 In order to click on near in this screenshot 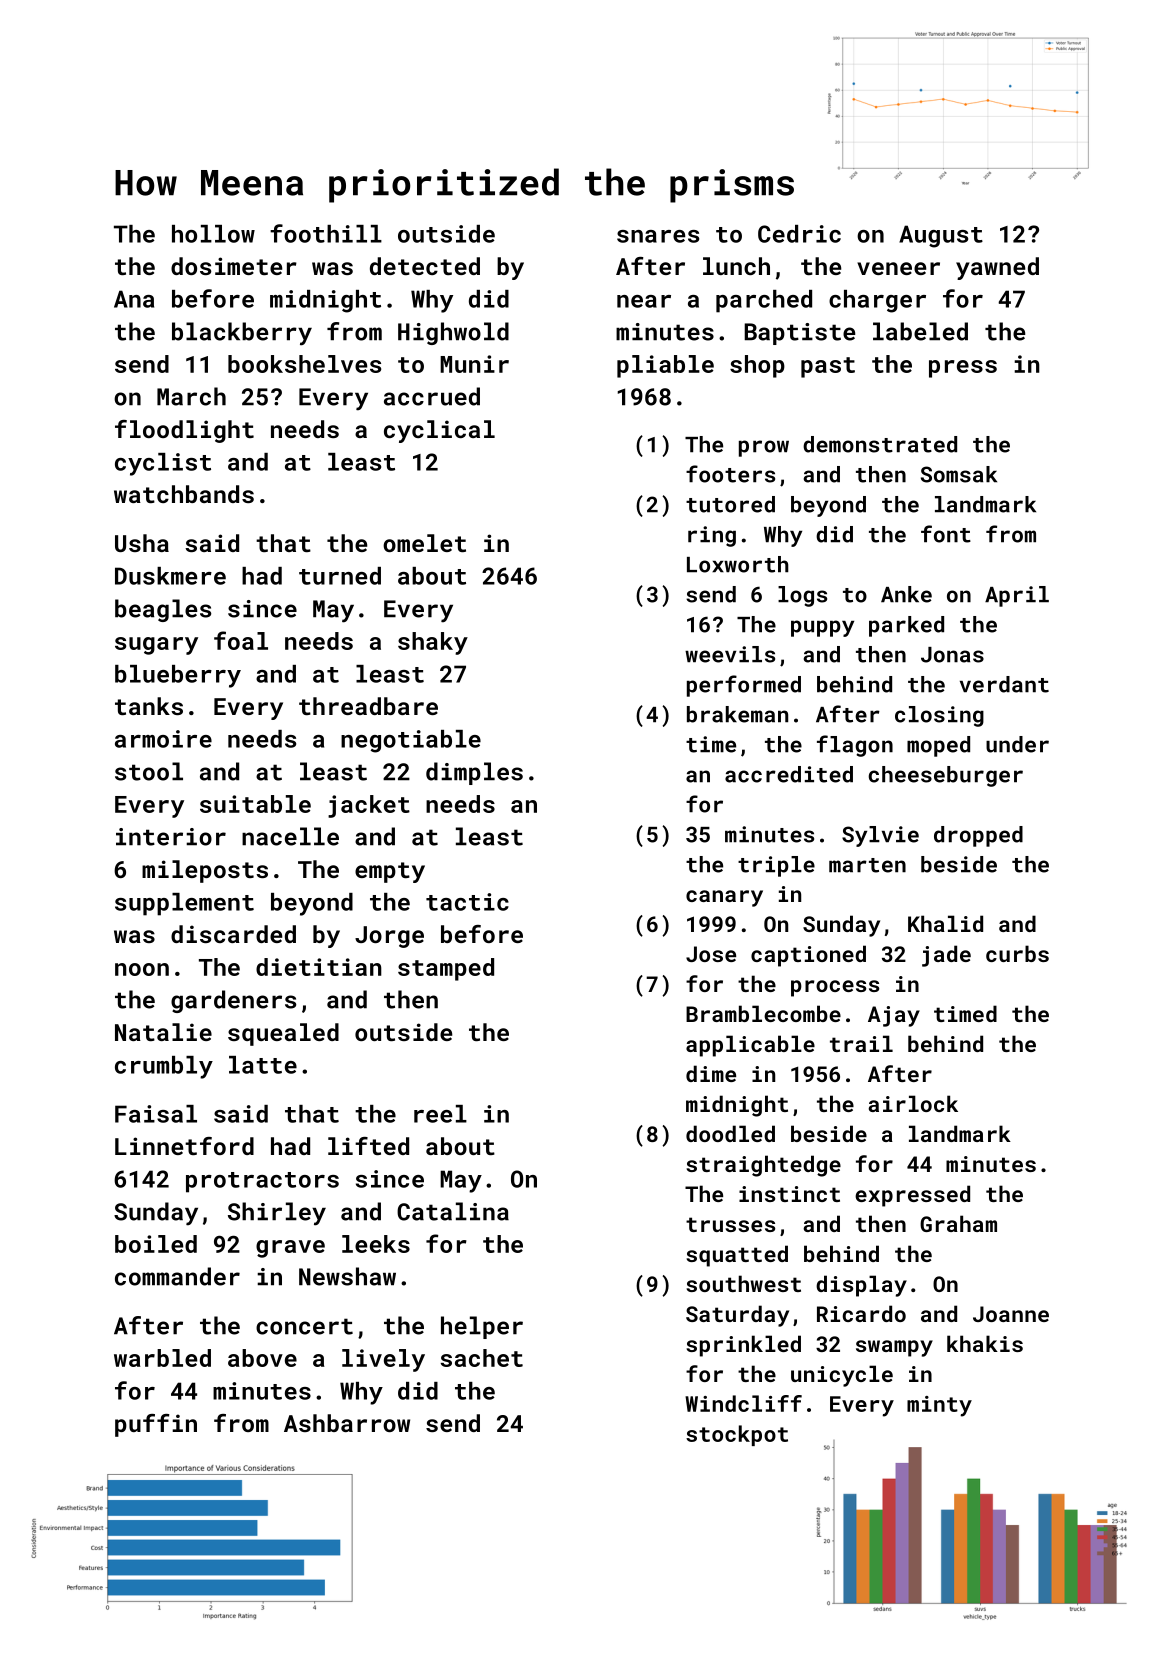, I will do `click(644, 301)`.
